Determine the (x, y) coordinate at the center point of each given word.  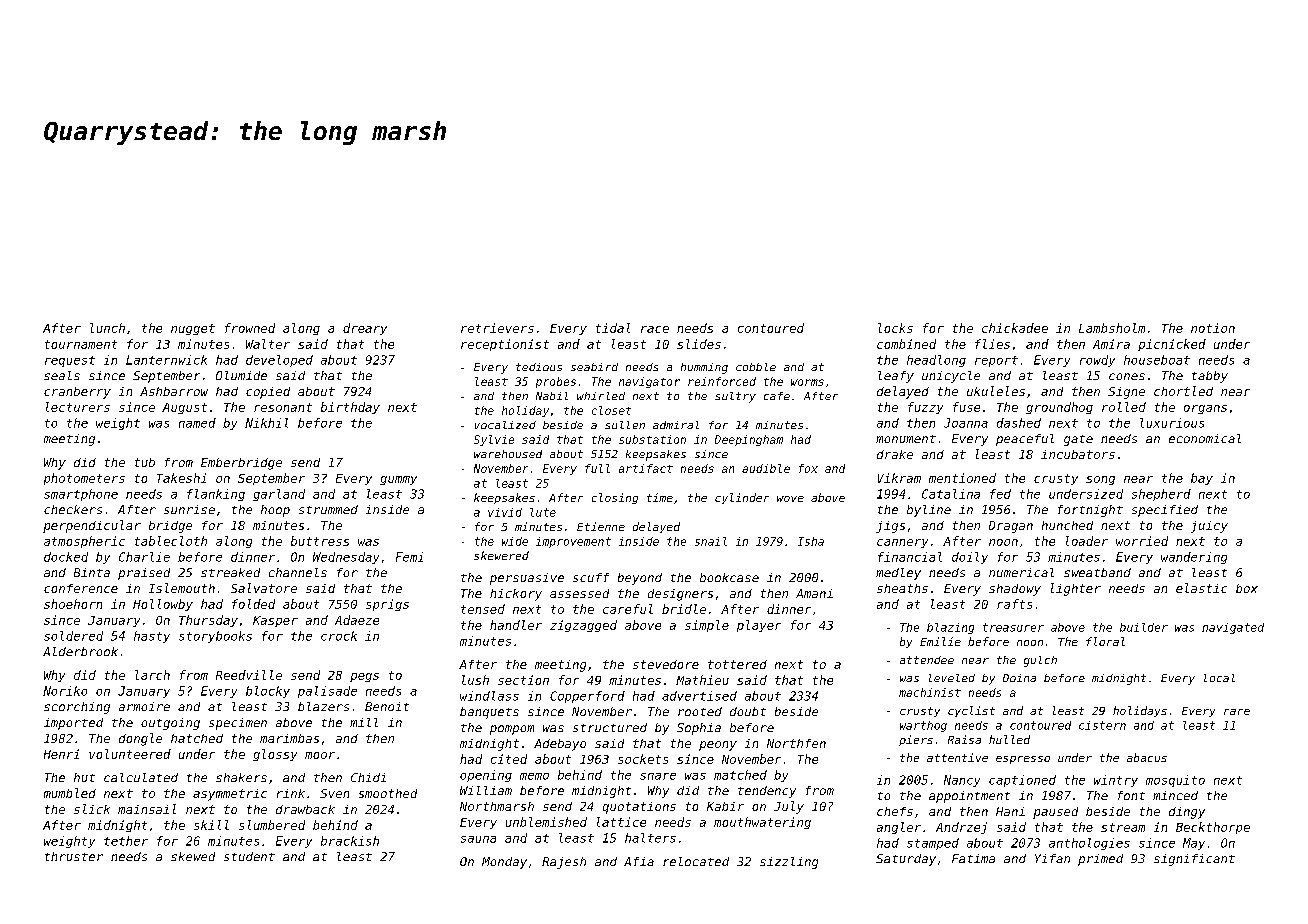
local (1219, 678)
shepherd (1161, 495)
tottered (737, 664)
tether (126, 841)
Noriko (65, 691)
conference (81, 588)
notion (1213, 328)
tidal (613, 328)
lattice (621, 822)
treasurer (1013, 627)
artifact (646, 468)
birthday (350, 408)
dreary (365, 329)
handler (516, 625)
